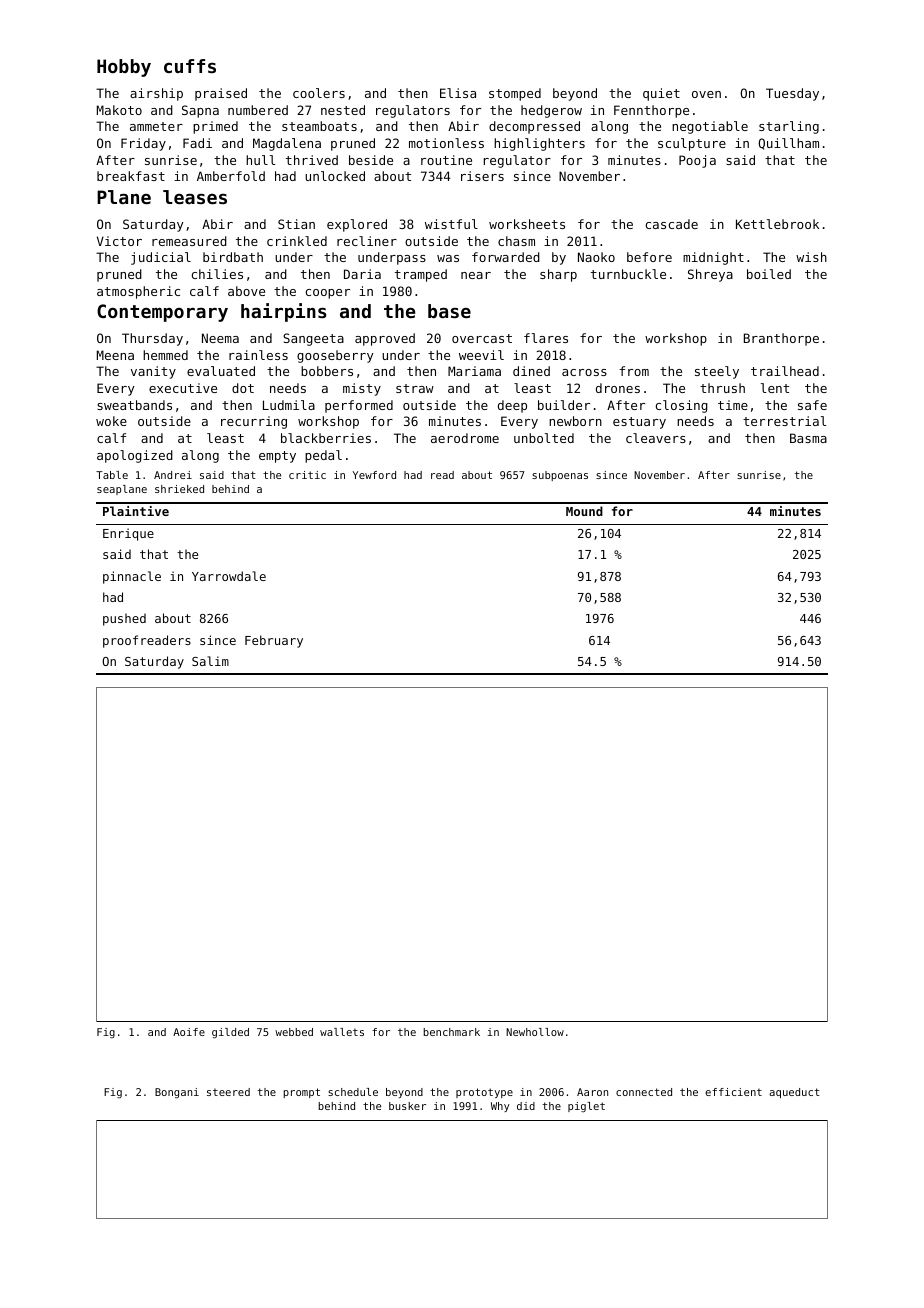  I want to click on cuffs, so click(190, 66).
